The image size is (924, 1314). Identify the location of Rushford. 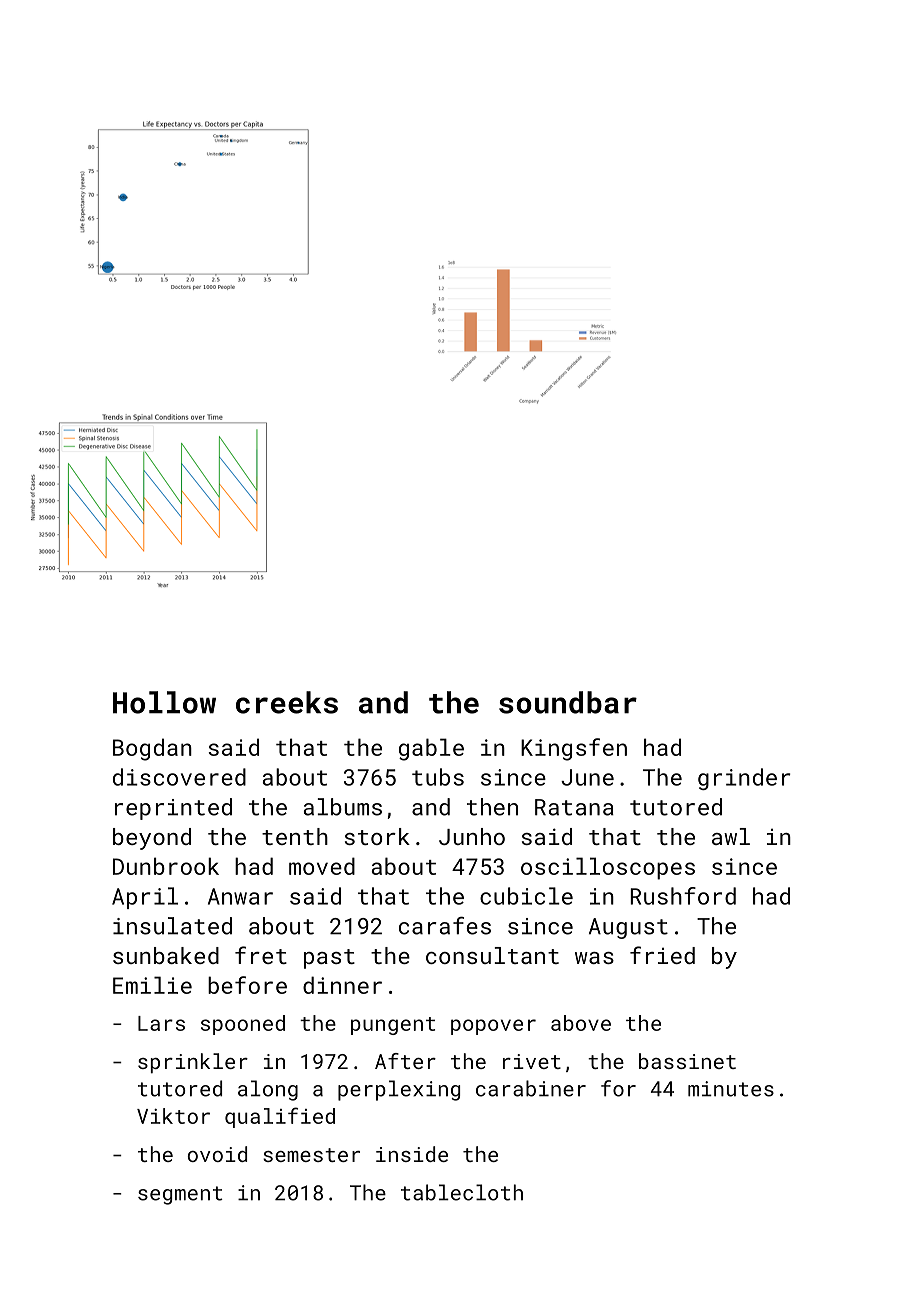
(683, 896).
